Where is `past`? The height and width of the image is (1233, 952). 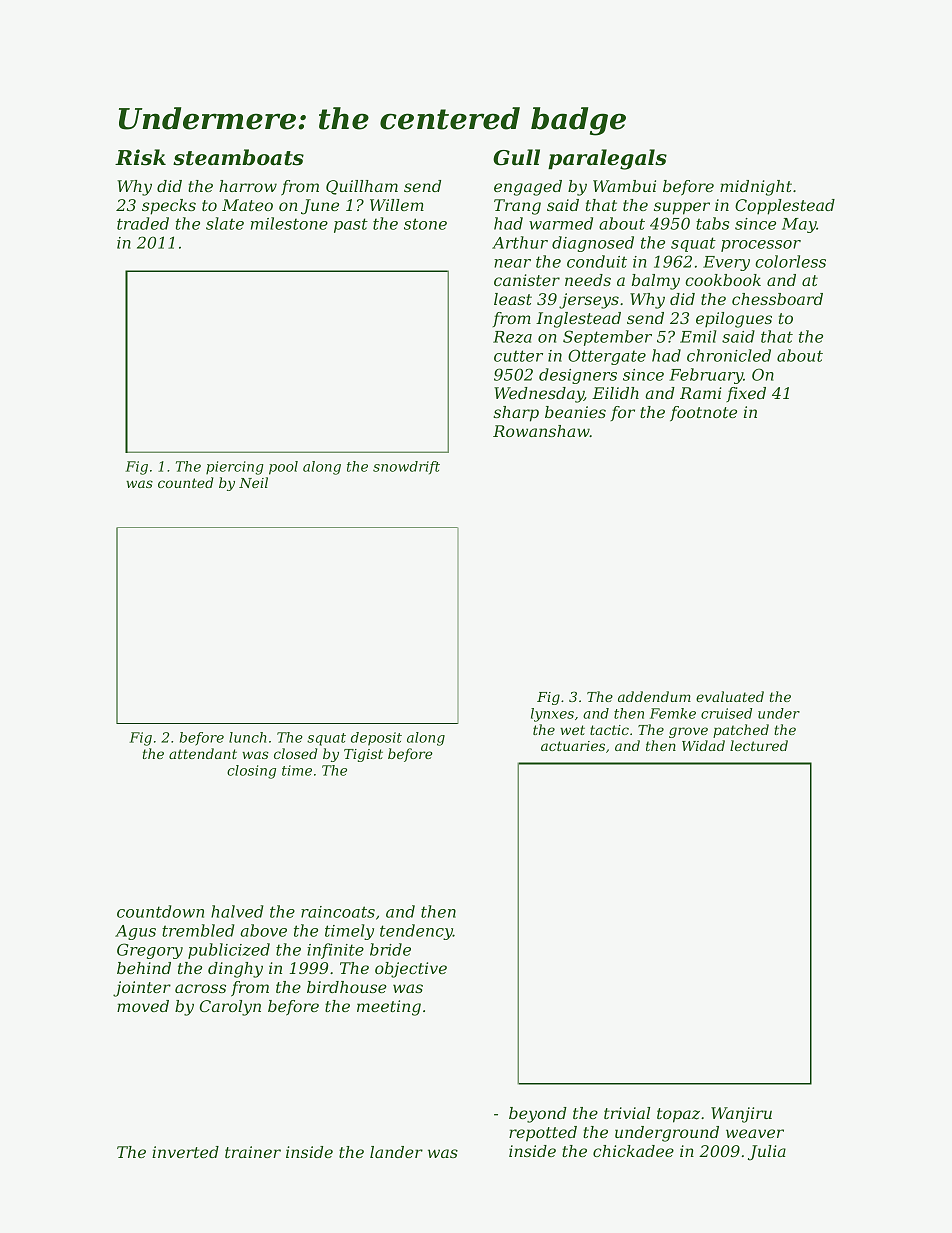
past is located at coordinates (351, 225).
